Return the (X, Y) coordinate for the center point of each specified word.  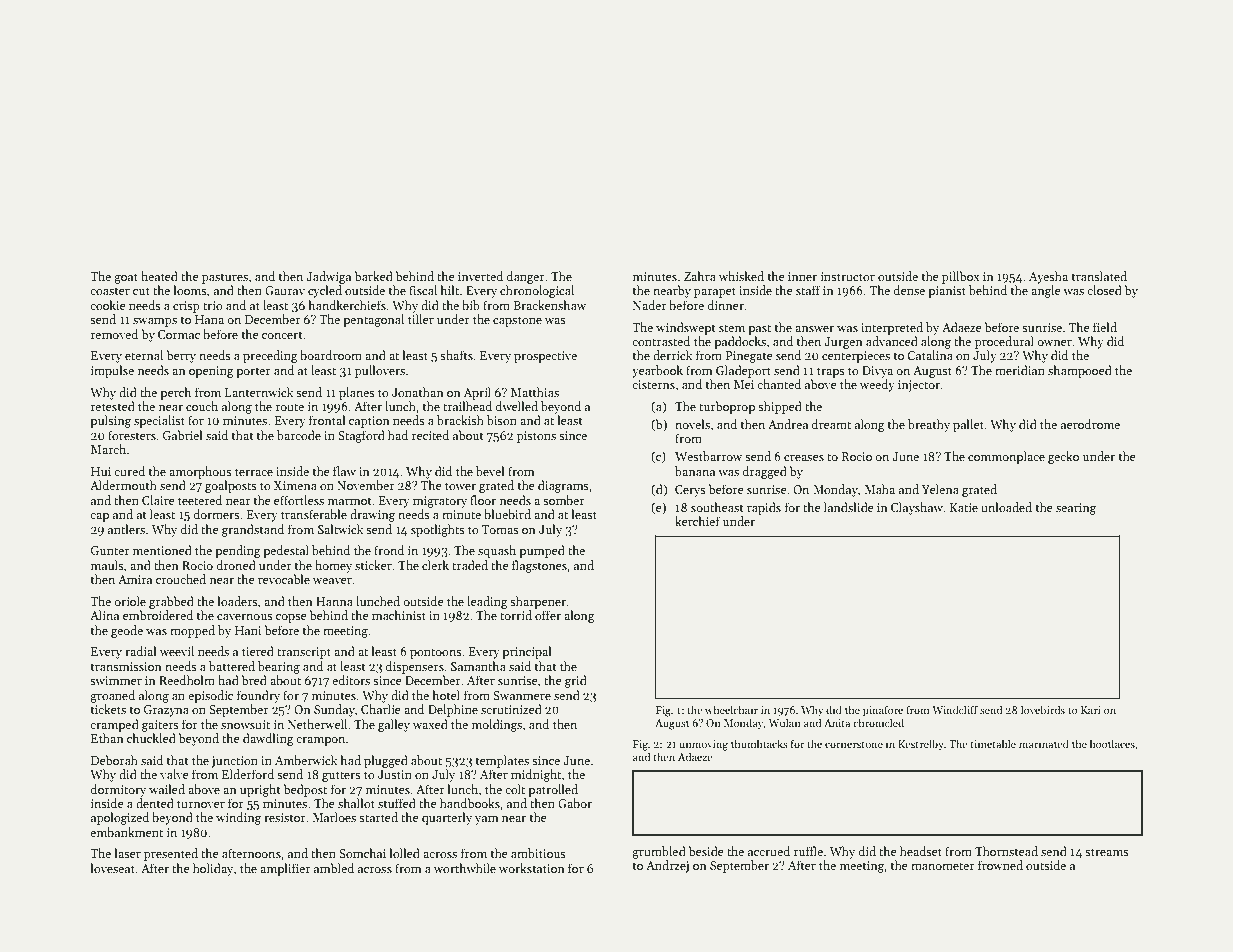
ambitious (538, 853)
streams (1107, 852)
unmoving (704, 745)
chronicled (878, 722)
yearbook (657, 371)
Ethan (107, 738)
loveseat (112, 868)
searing (1076, 509)
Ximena (295, 485)
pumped (542, 551)
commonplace (1006, 457)
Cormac (179, 334)
